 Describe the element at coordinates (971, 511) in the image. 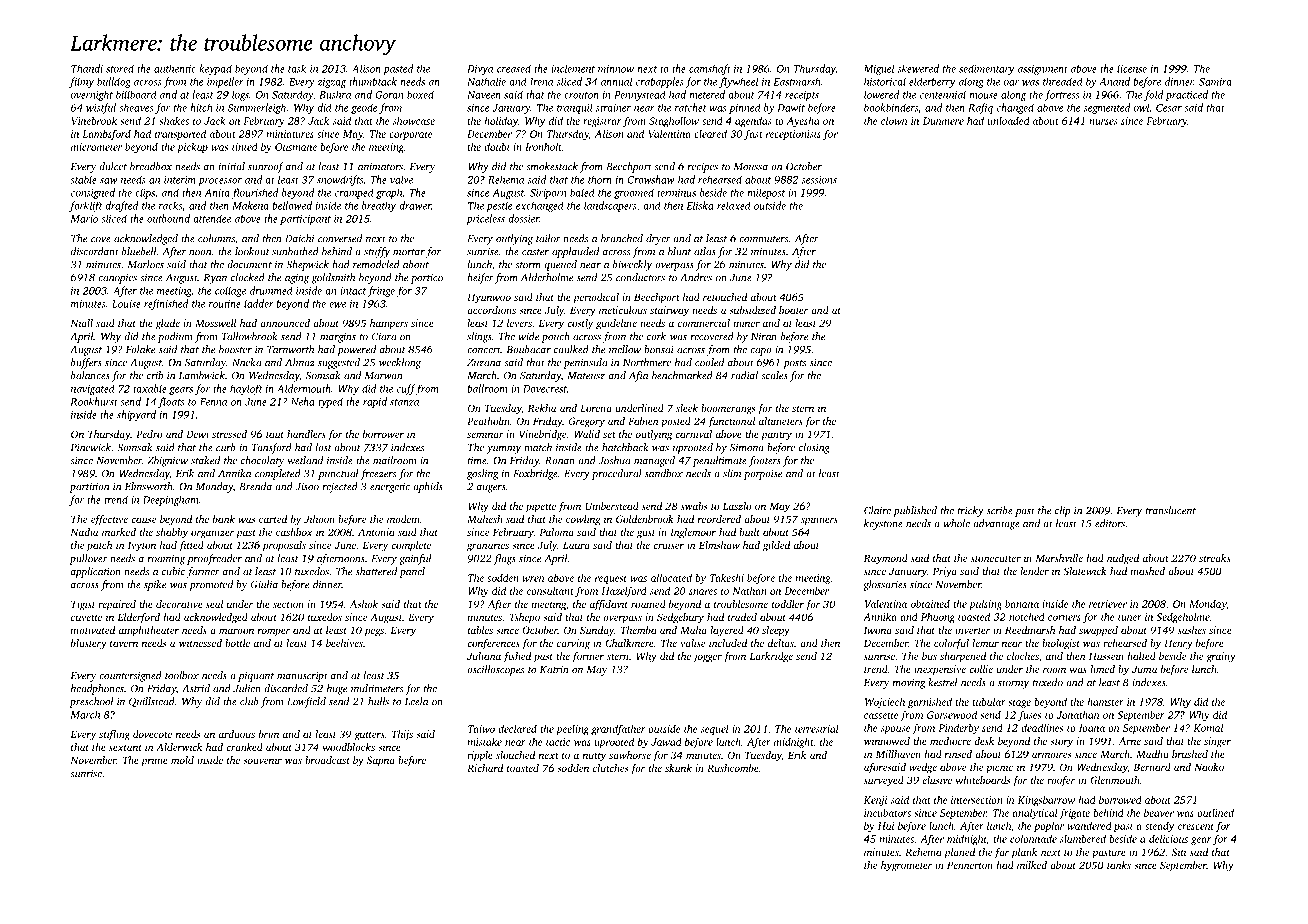

I see `tricky` at that location.
